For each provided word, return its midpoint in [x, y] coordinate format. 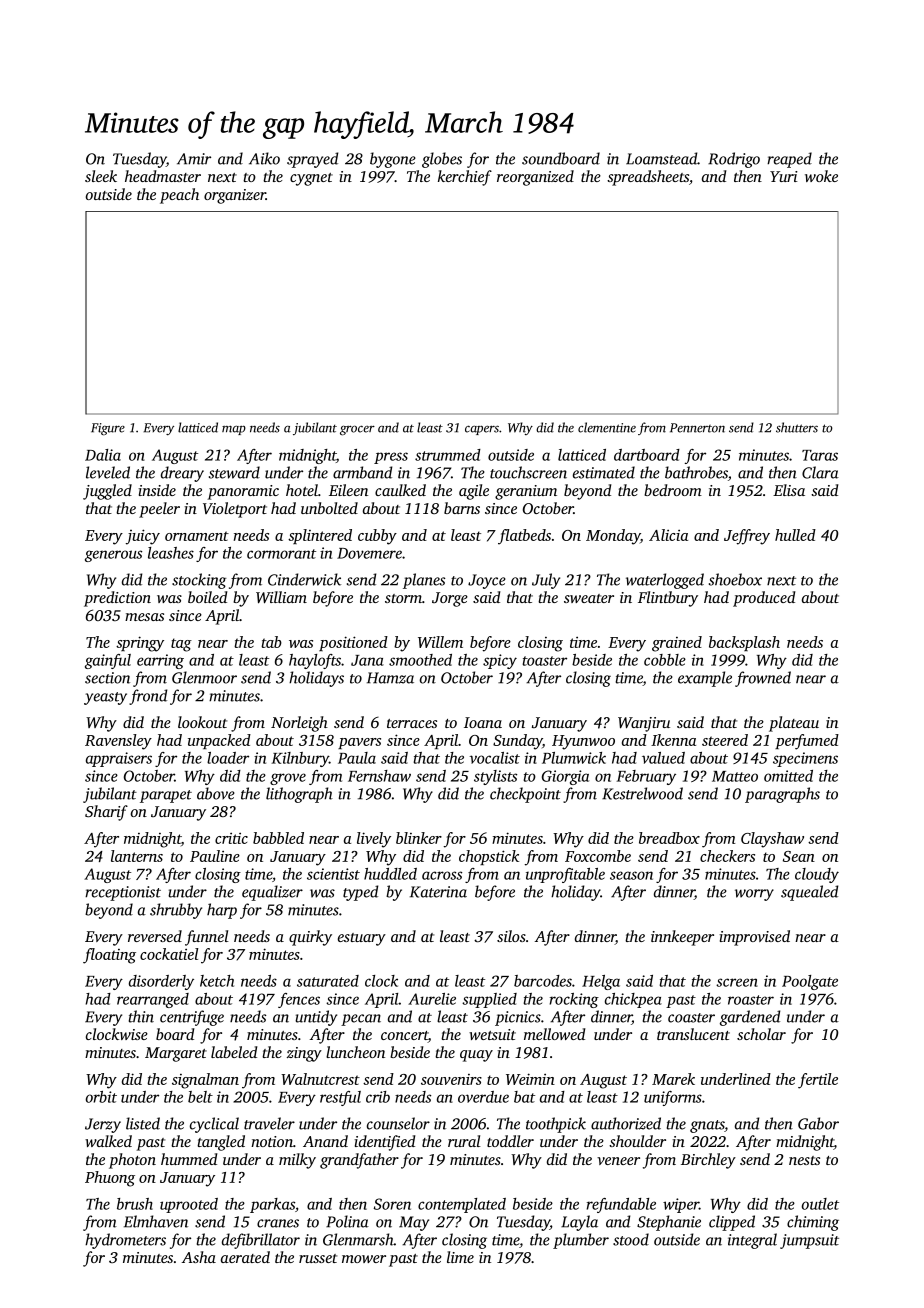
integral [752, 1241]
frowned [763, 679]
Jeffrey [747, 537]
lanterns [137, 856]
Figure [108, 429]
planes [424, 581]
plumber [581, 1241]
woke [821, 176]
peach [179, 196]
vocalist [494, 758]
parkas [272, 1205]
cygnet [311, 179]
